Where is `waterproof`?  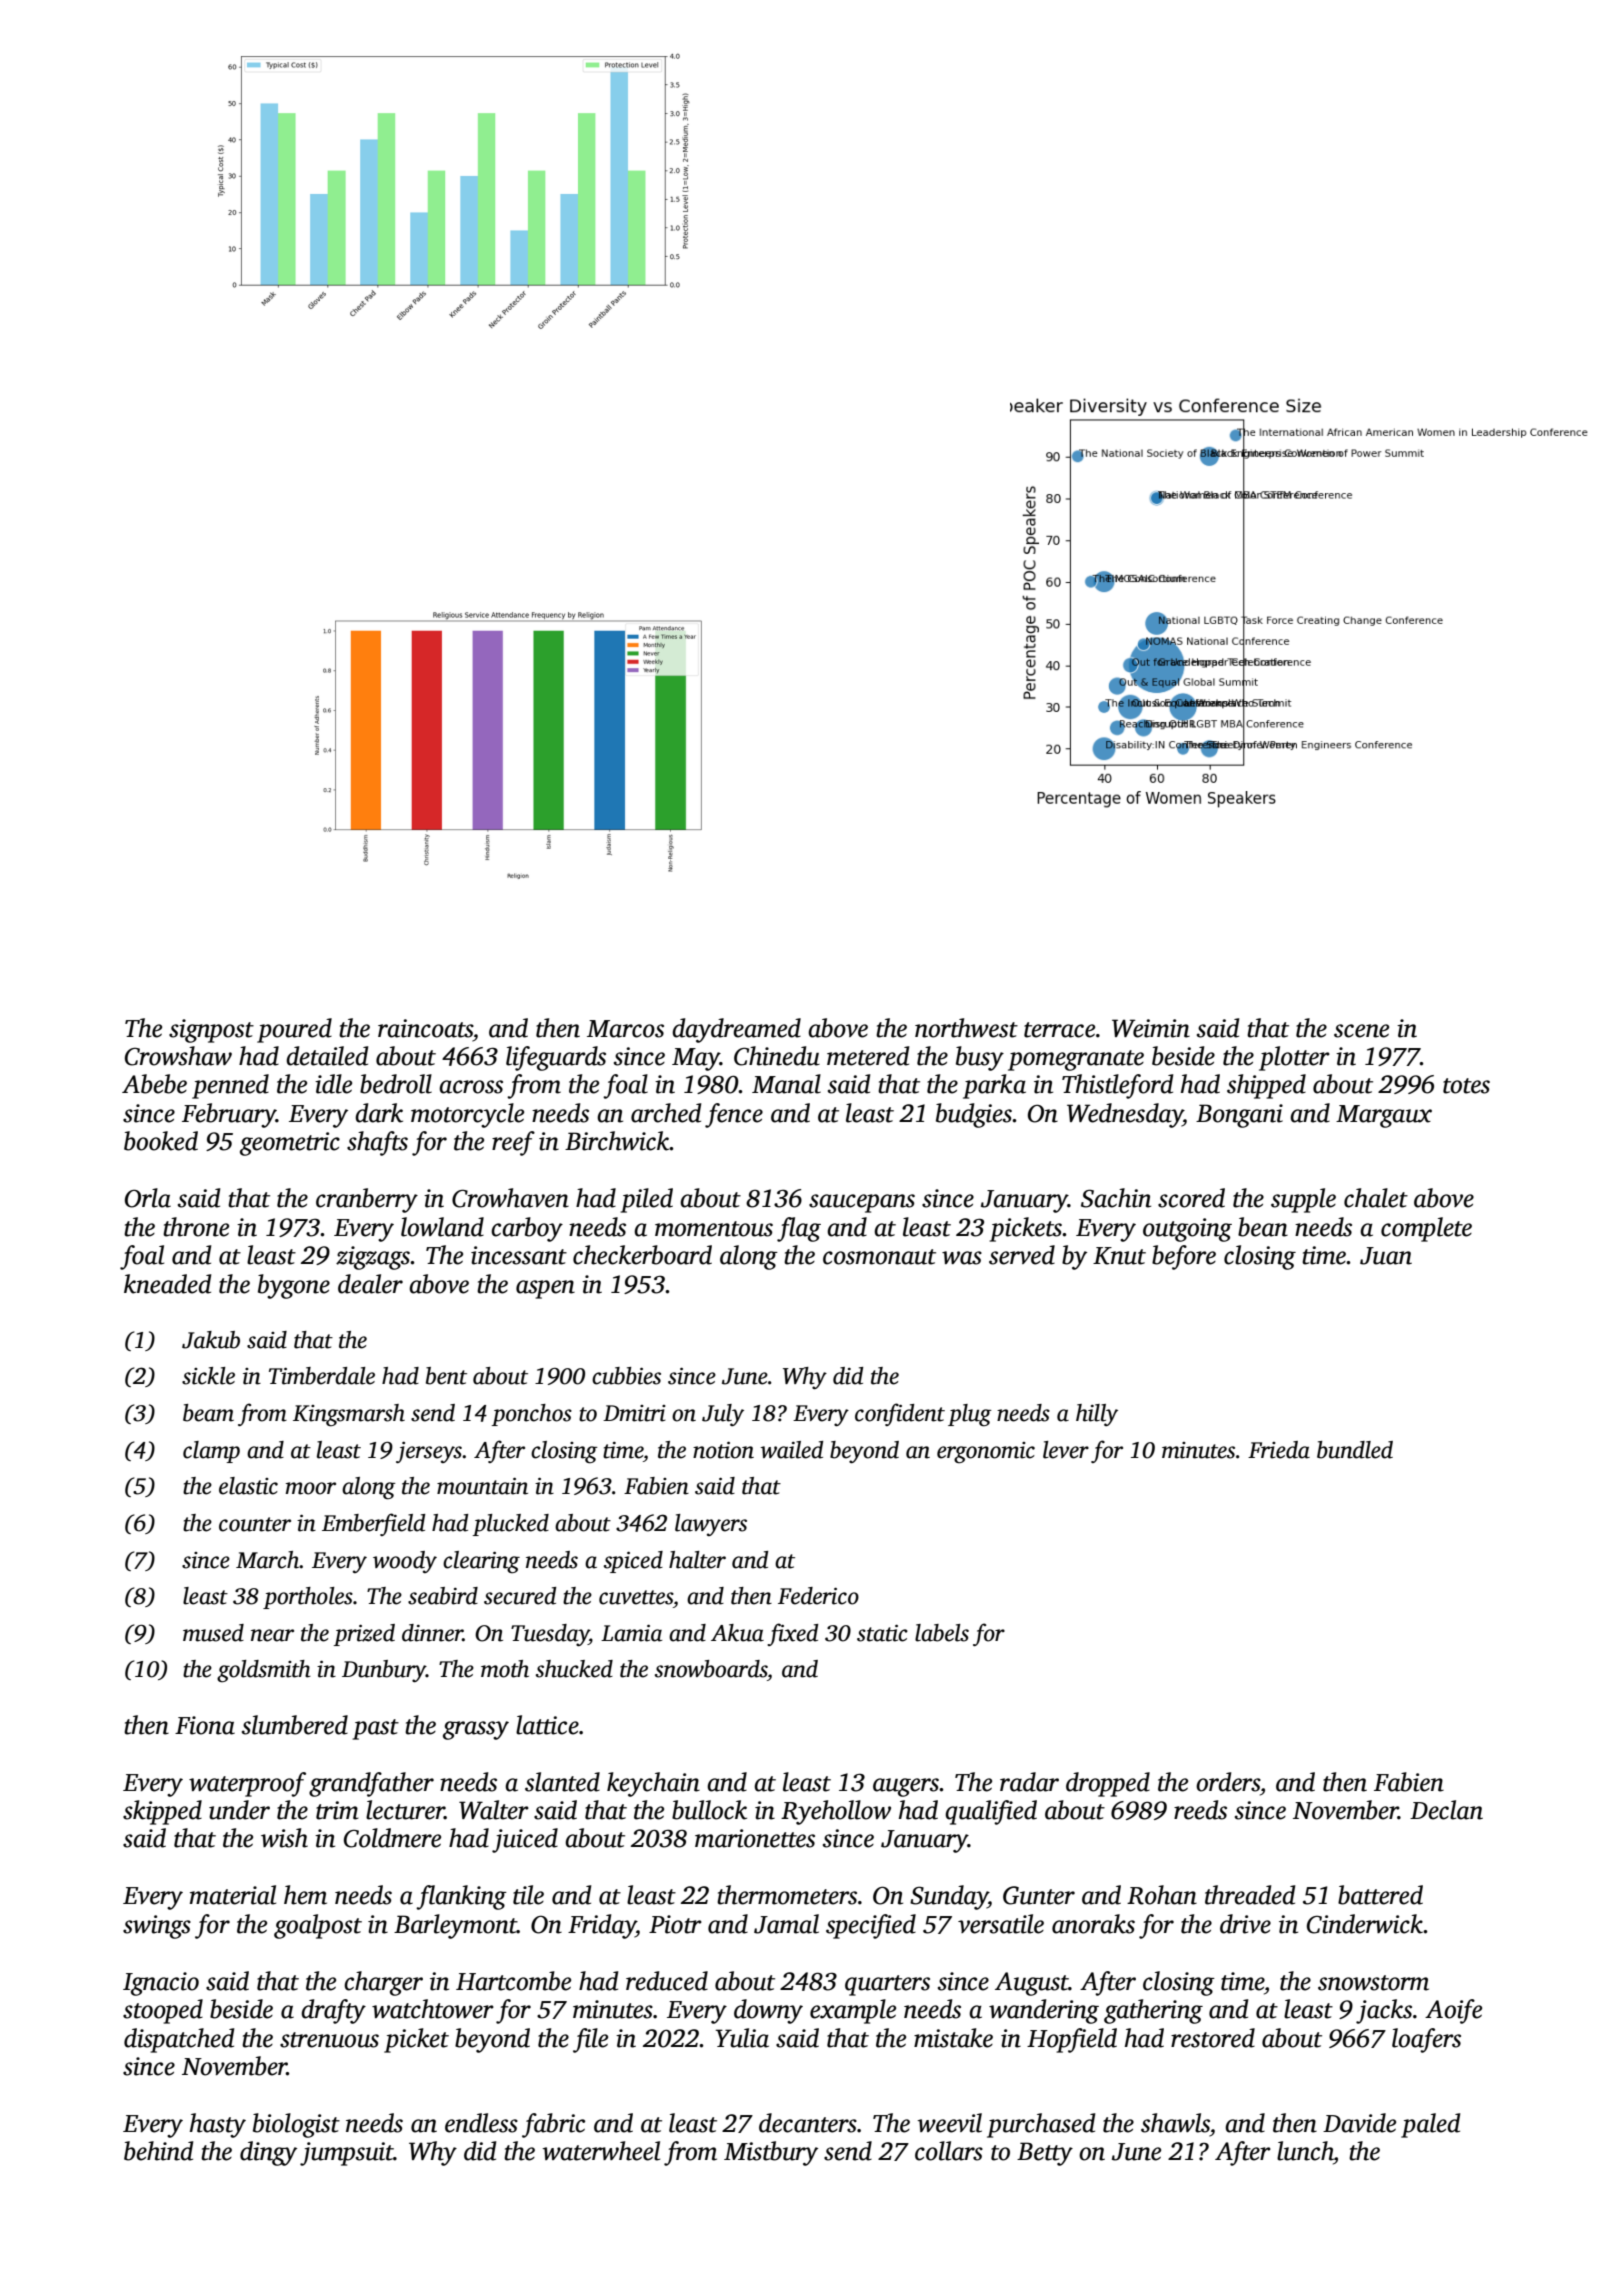 waterproof is located at coordinates (247, 1784).
